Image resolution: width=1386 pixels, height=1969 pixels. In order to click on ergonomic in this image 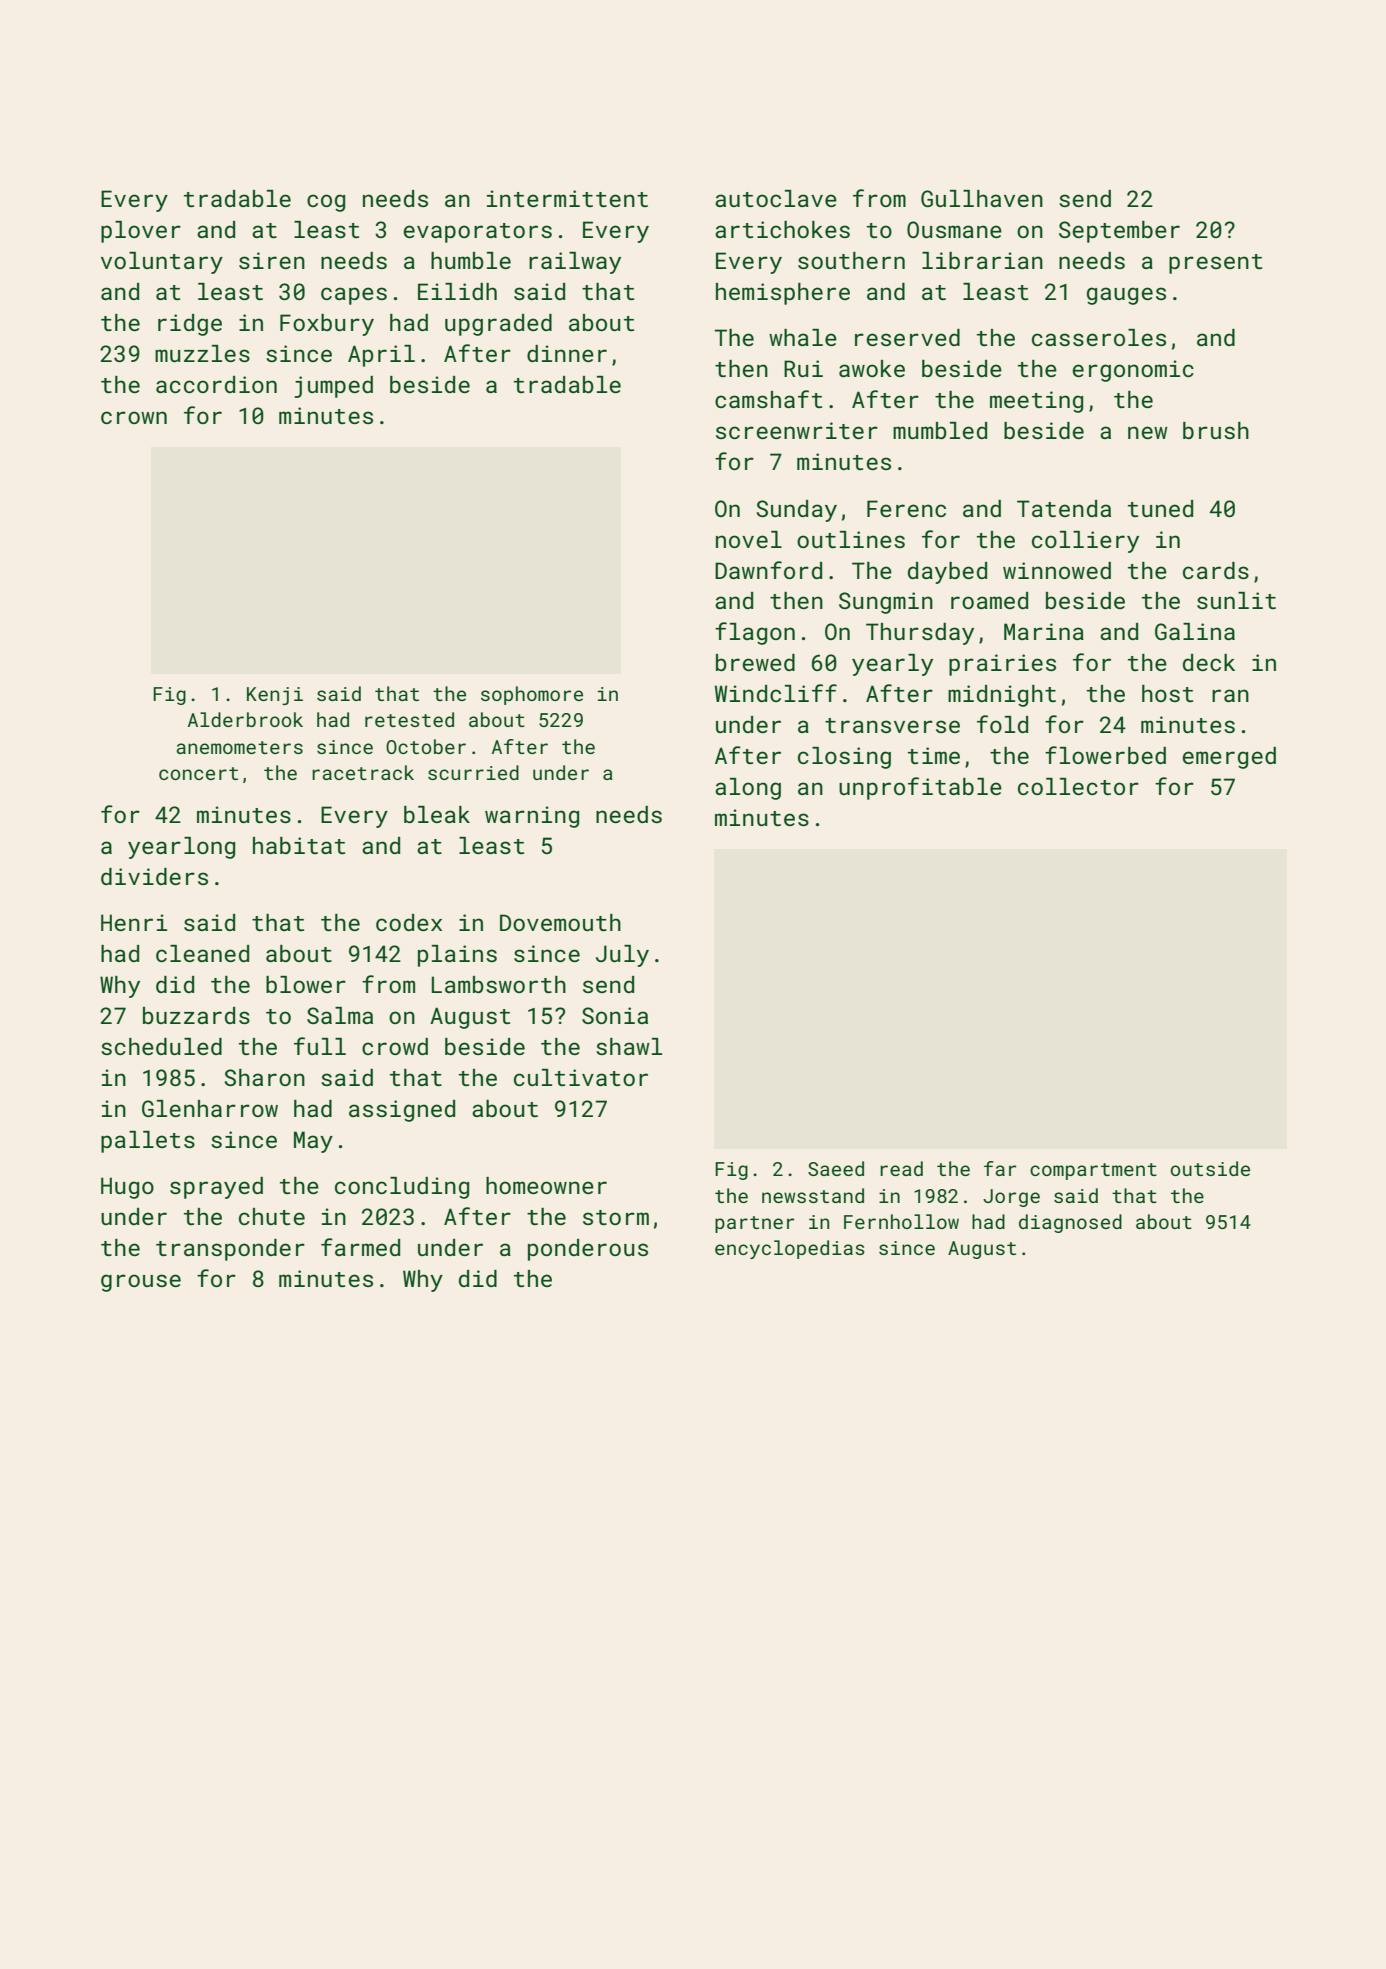, I will do `click(1133, 371)`.
